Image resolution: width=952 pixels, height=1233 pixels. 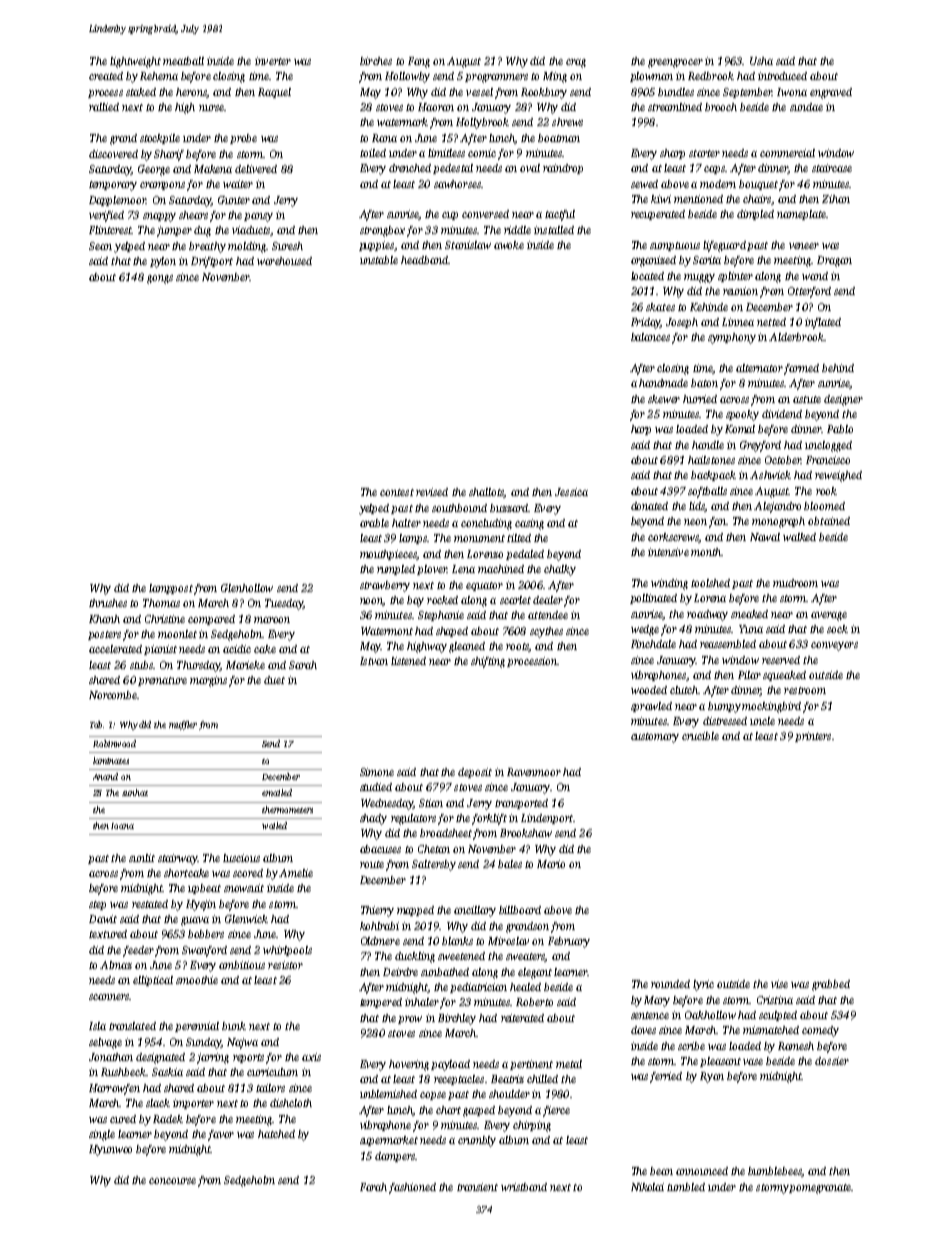 What do you see at coordinates (486, 493) in the screenshot?
I see `shallots` at bounding box center [486, 493].
